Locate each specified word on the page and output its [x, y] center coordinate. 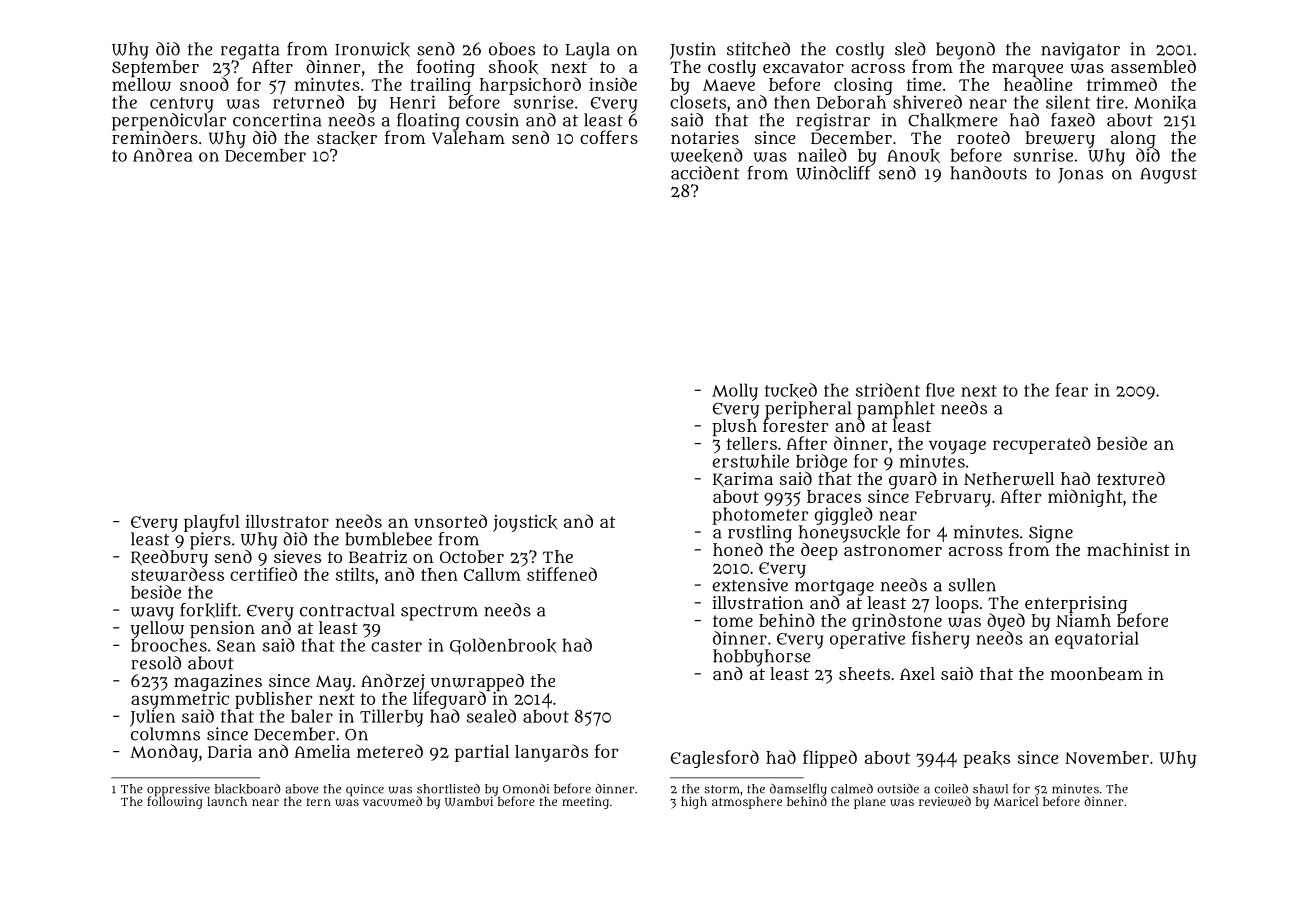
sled [910, 49]
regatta [250, 52]
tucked [791, 390]
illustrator [287, 521]
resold [156, 663]
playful [212, 523]
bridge [821, 463]
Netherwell [1009, 479]
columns [165, 734]
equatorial [1097, 640]
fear [1071, 390]
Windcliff [833, 173]
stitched [758, 49]
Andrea [163, 155]
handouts [988, 173]
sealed [491, 716]
